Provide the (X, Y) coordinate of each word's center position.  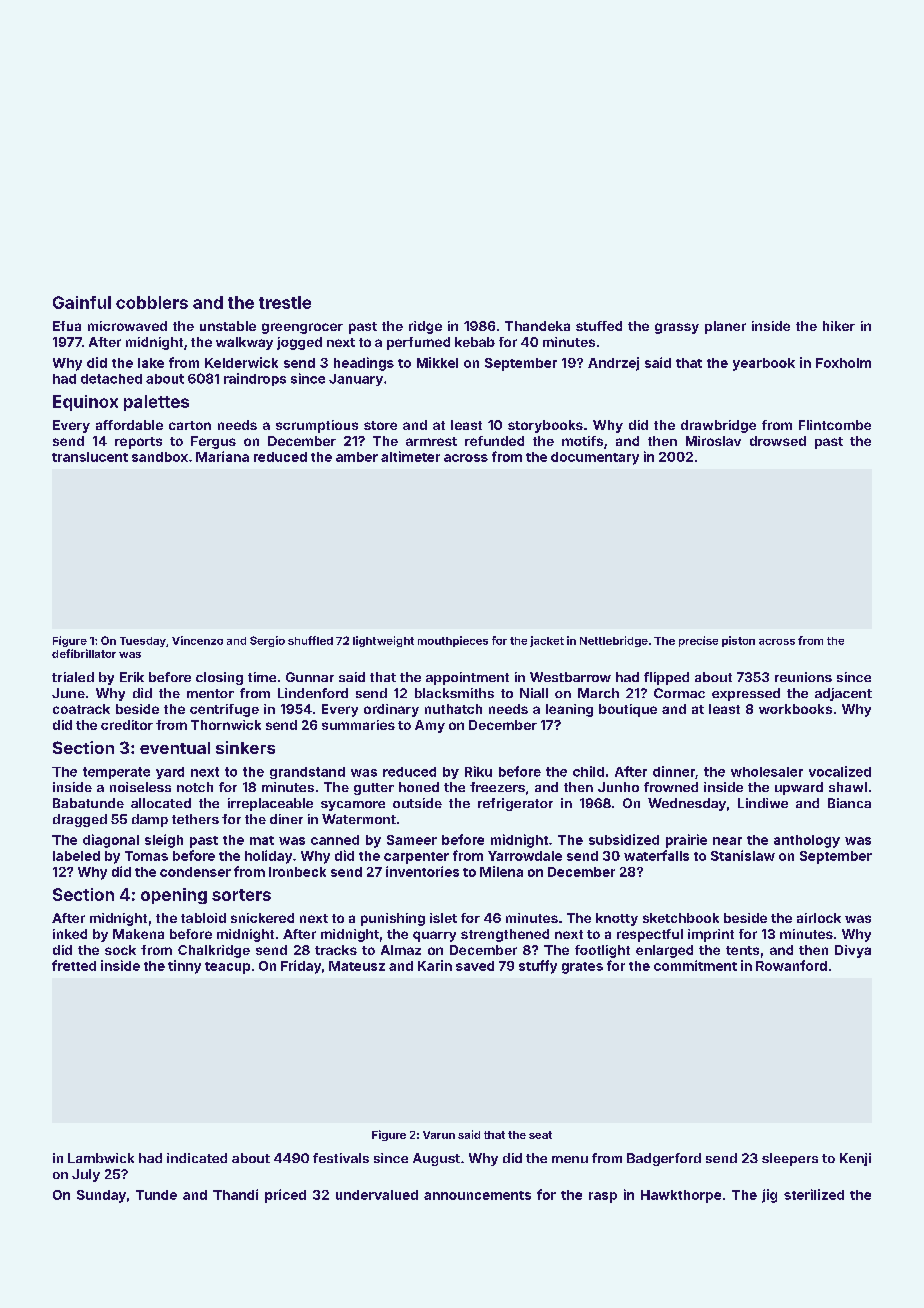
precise (698, 641)
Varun (439, 1135)
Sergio (267, 641)
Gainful (82, 302)
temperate (116, 773)
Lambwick (101, 1158)
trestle (285, 302)
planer (725, 327)
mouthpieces (453, 641)
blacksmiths (454, 693)
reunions (803, 677)
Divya (853, 951)
